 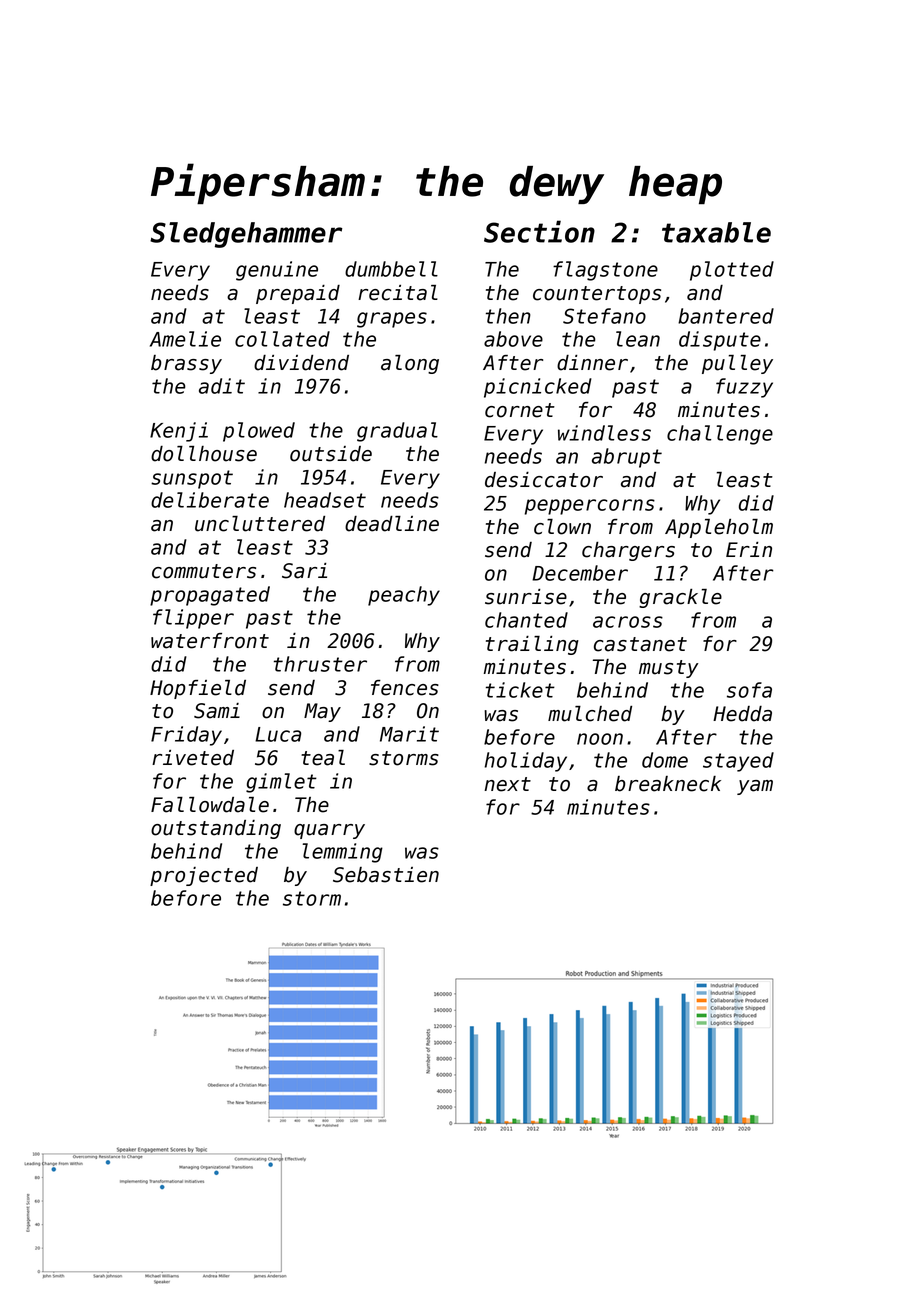 I want to click on cornet, so click(x=520, y=410).
